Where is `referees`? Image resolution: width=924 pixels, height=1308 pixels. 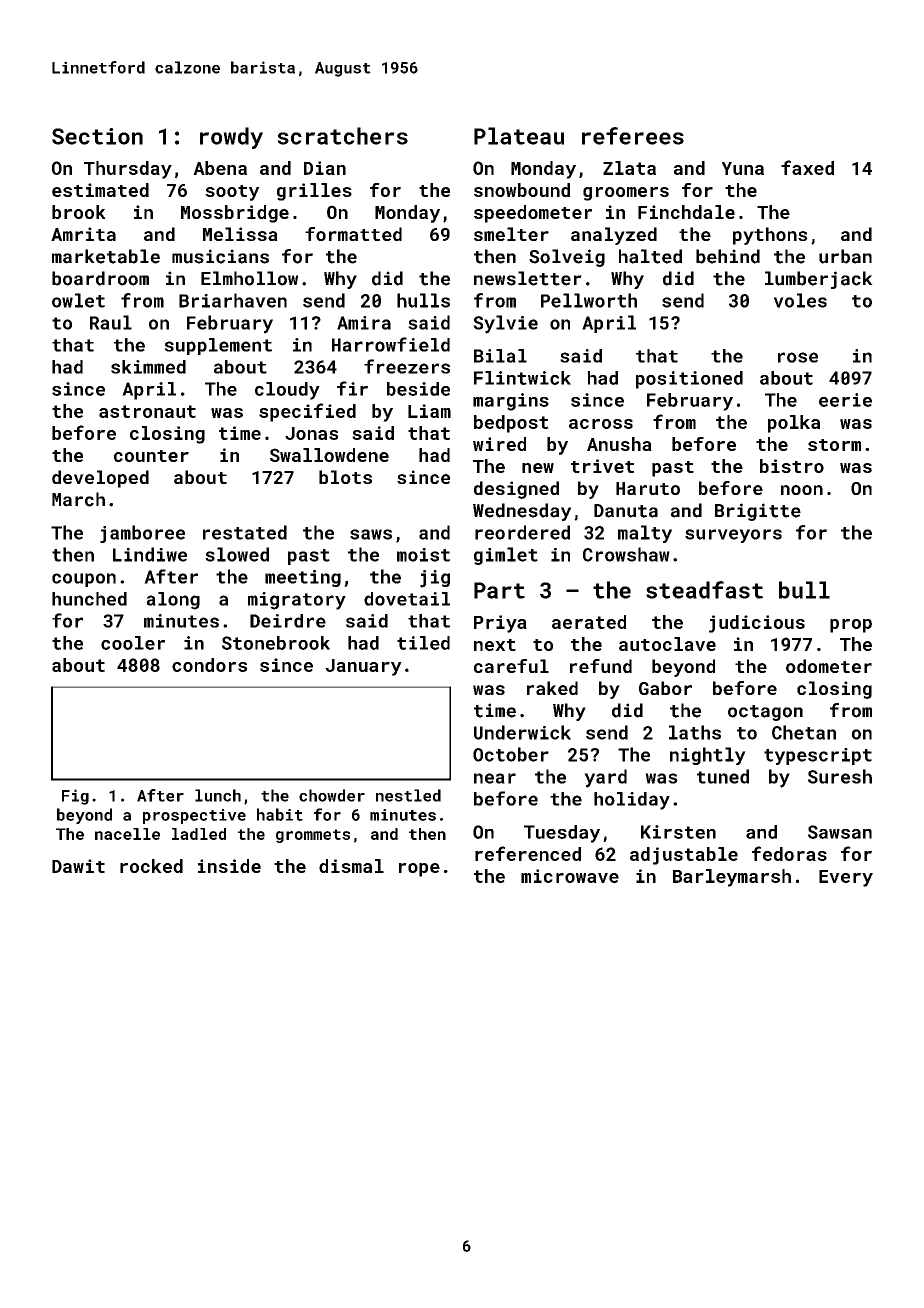 referees is located at coordinates (633, 136).
